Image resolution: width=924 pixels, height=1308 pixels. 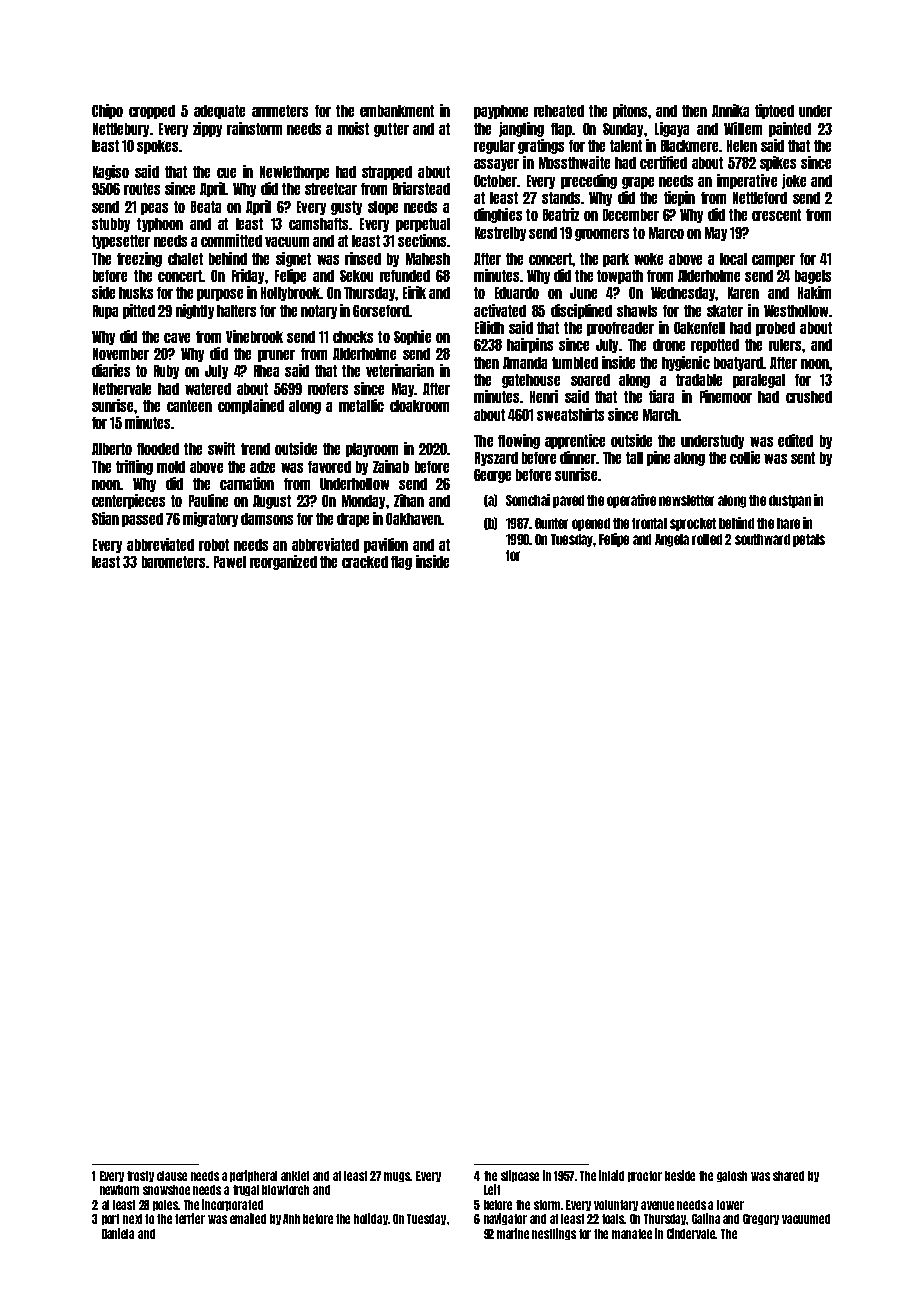 I want to click on barometers, so click(x=173, y=562).
